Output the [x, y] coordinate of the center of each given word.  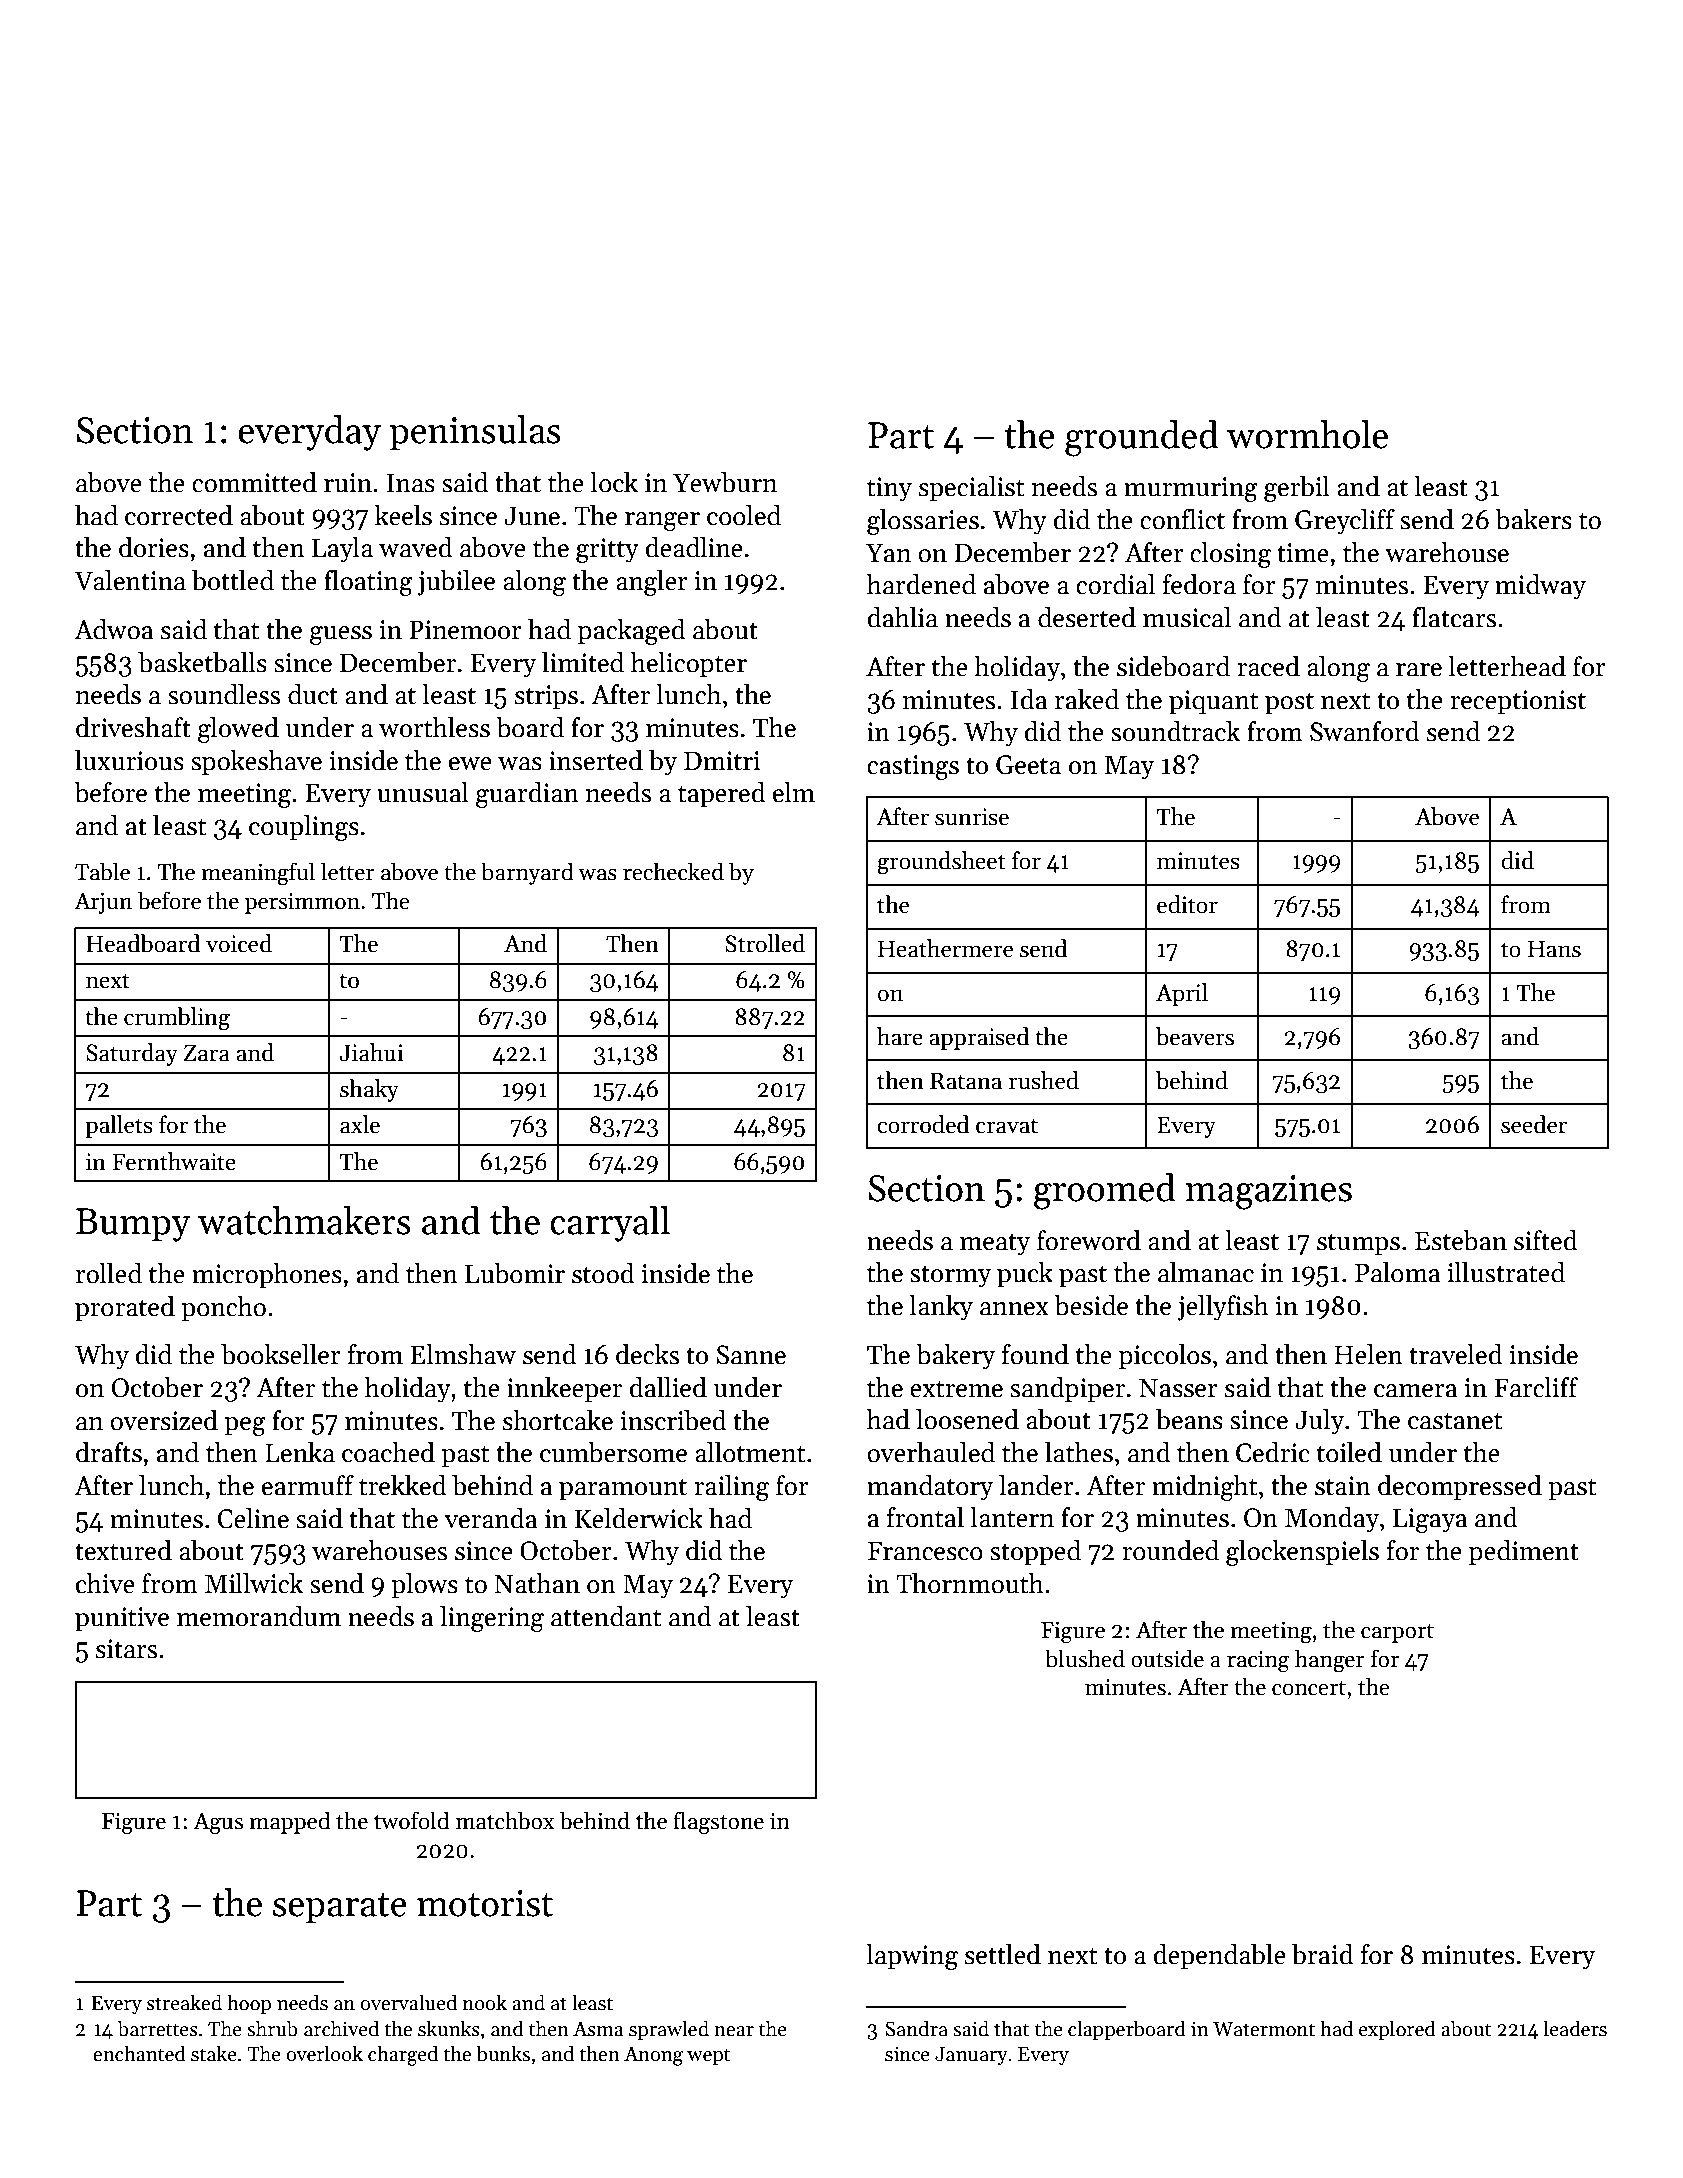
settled [1003, 1954]
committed [254, 482]
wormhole [1307, 434]
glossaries [923, 522]
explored [1397, 2030]
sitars [126, 1649]
